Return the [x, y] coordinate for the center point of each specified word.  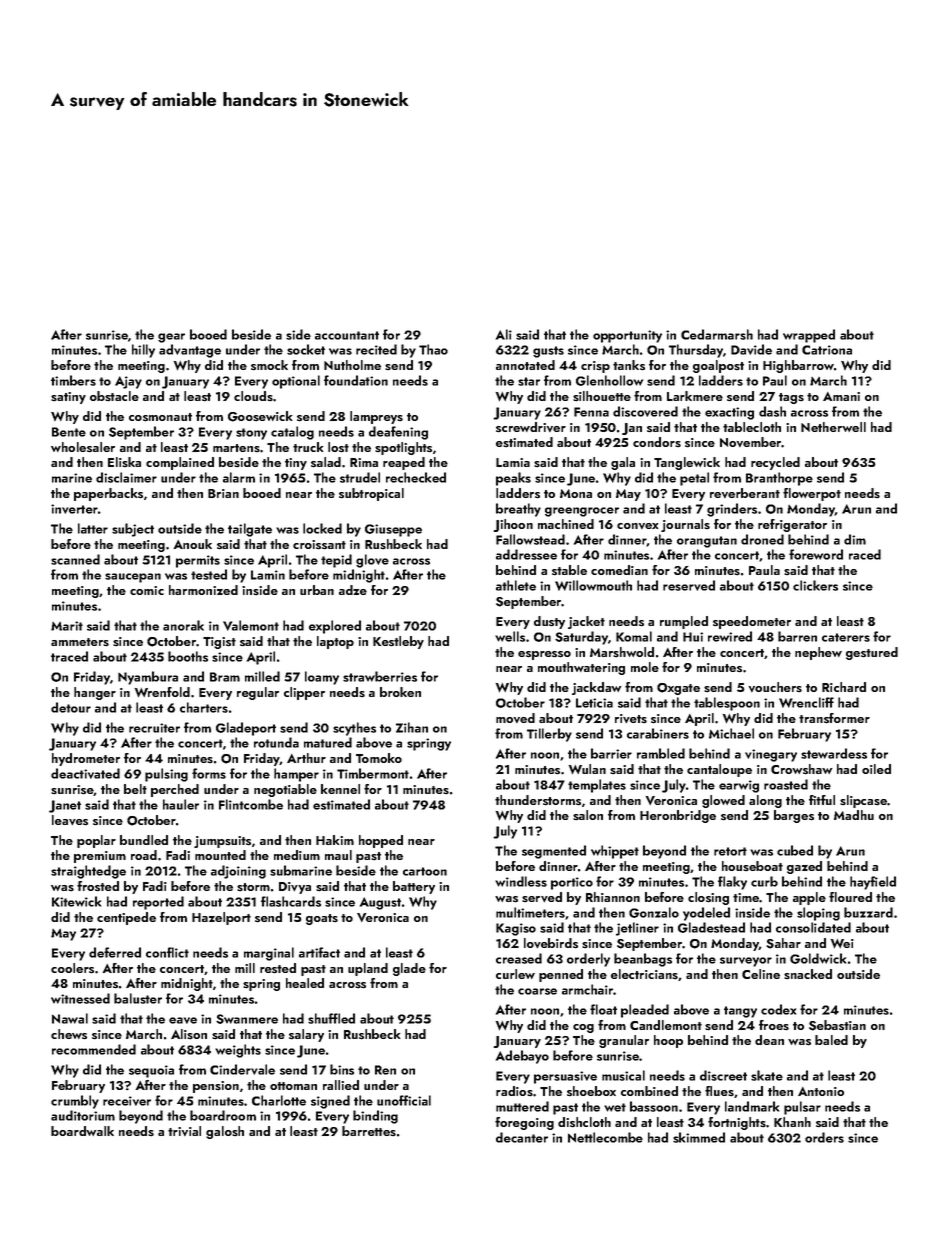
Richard [844, 687]
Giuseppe [393, 530]
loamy [322, 678]
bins [342, 1069]
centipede [126, 918]
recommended [94, 1049]
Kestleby [398, 642]
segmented [554, 852]
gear [171, 338]
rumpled [684, 622]
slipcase [863, 801]
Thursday [696, 351]
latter [93, 528]
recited [376, 349]
